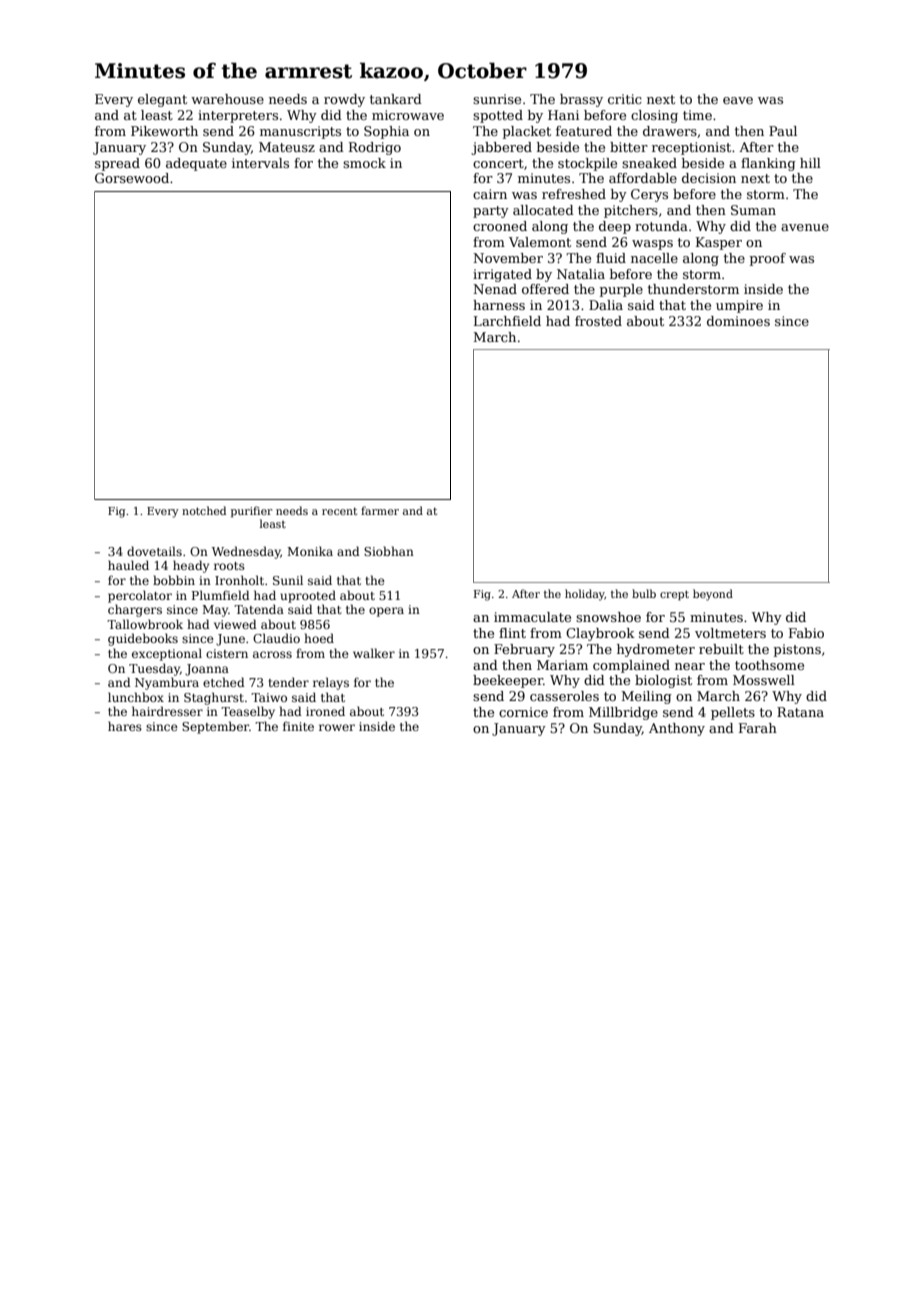 The image size is (924, 1308). I want to click on cairn, so click(490, 194).
